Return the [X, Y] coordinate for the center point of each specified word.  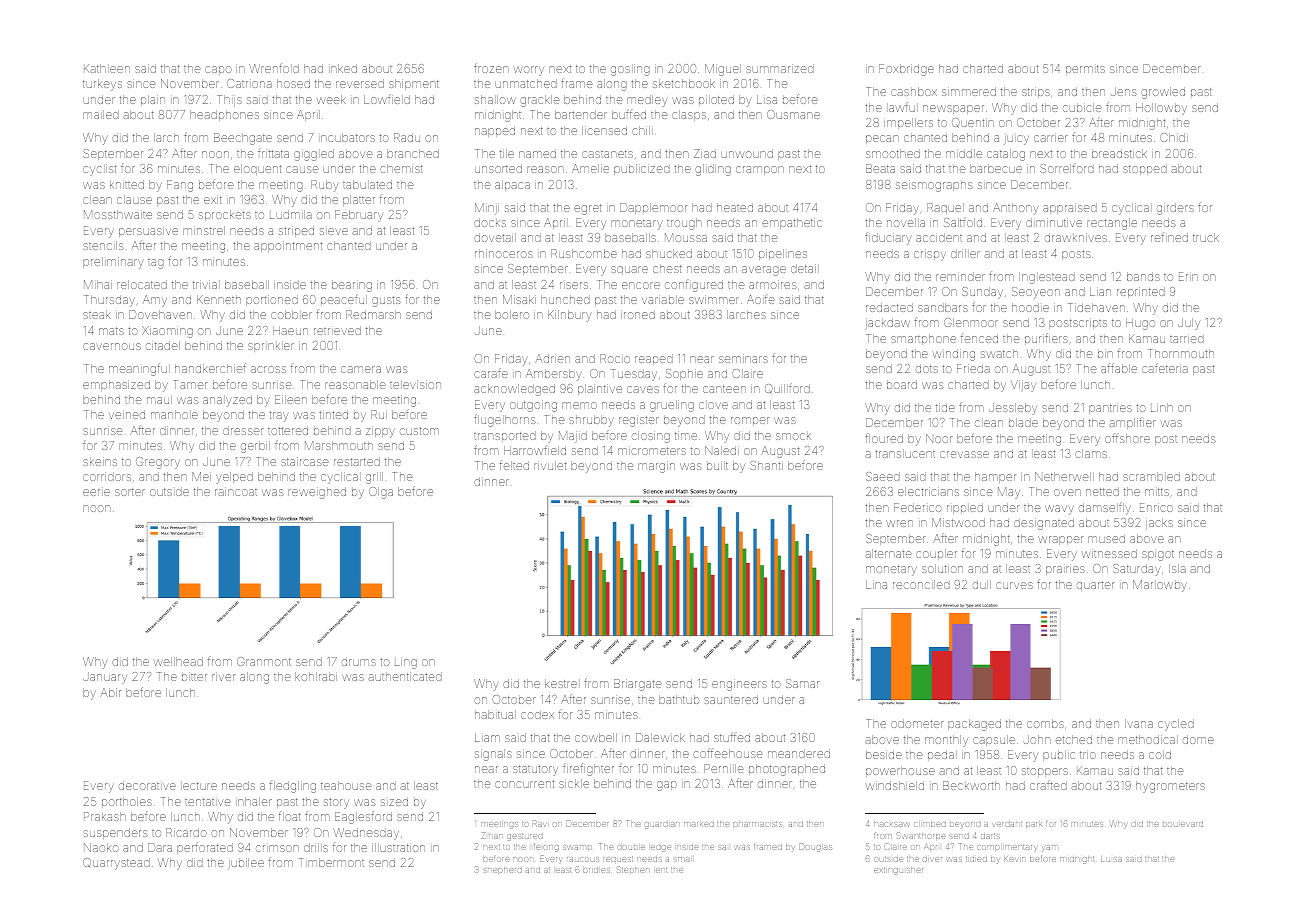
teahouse [346, 785]
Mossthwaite [118, 214]
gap [667, 786]
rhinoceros [504, 254]
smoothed [893, 153]
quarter [1095, 586]
